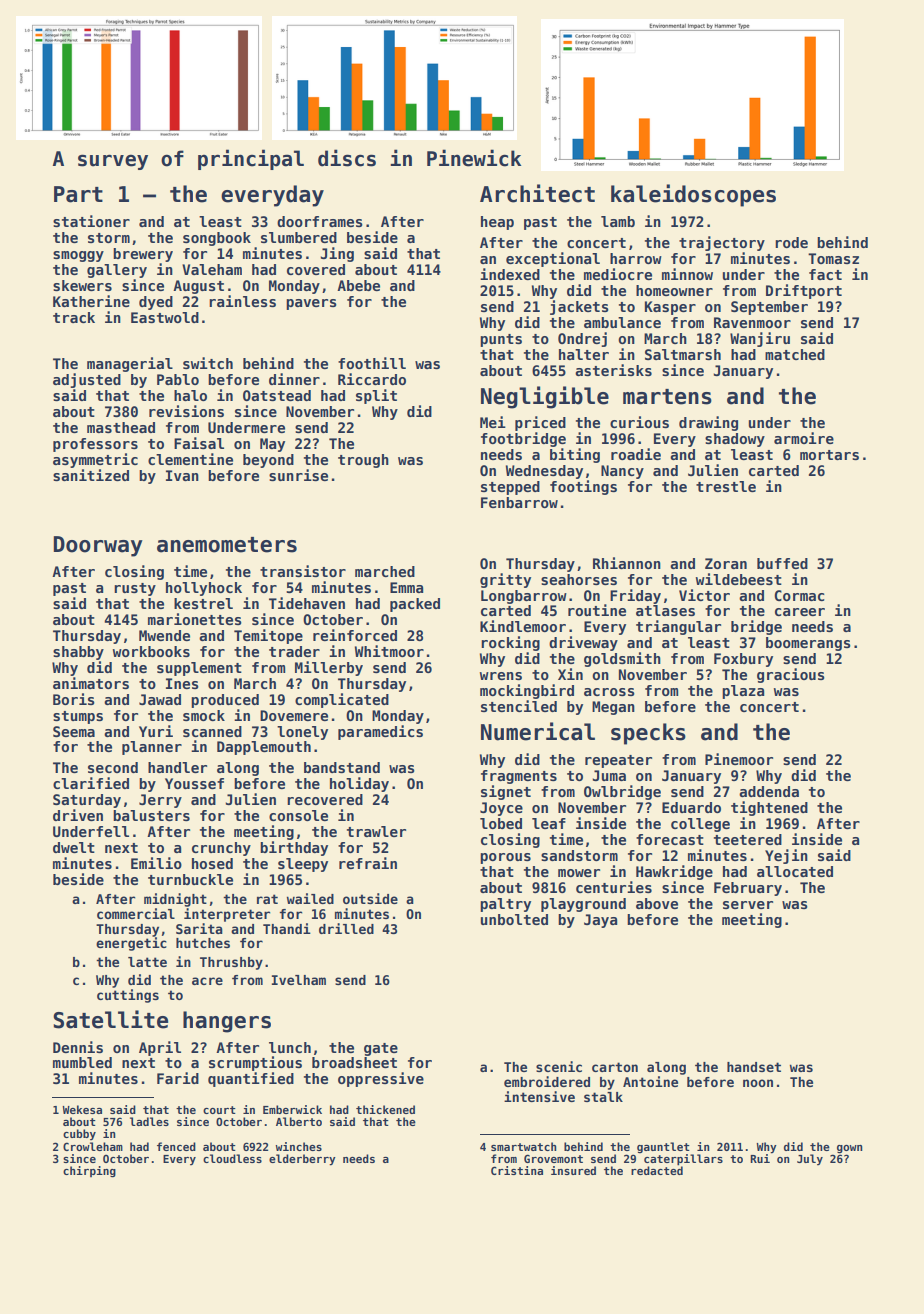 The image size is (924, 1314). What do you see at coordinates (82, 1062) in the screenshot?
I see `mumbled` at bounding box center [82, 1062].
